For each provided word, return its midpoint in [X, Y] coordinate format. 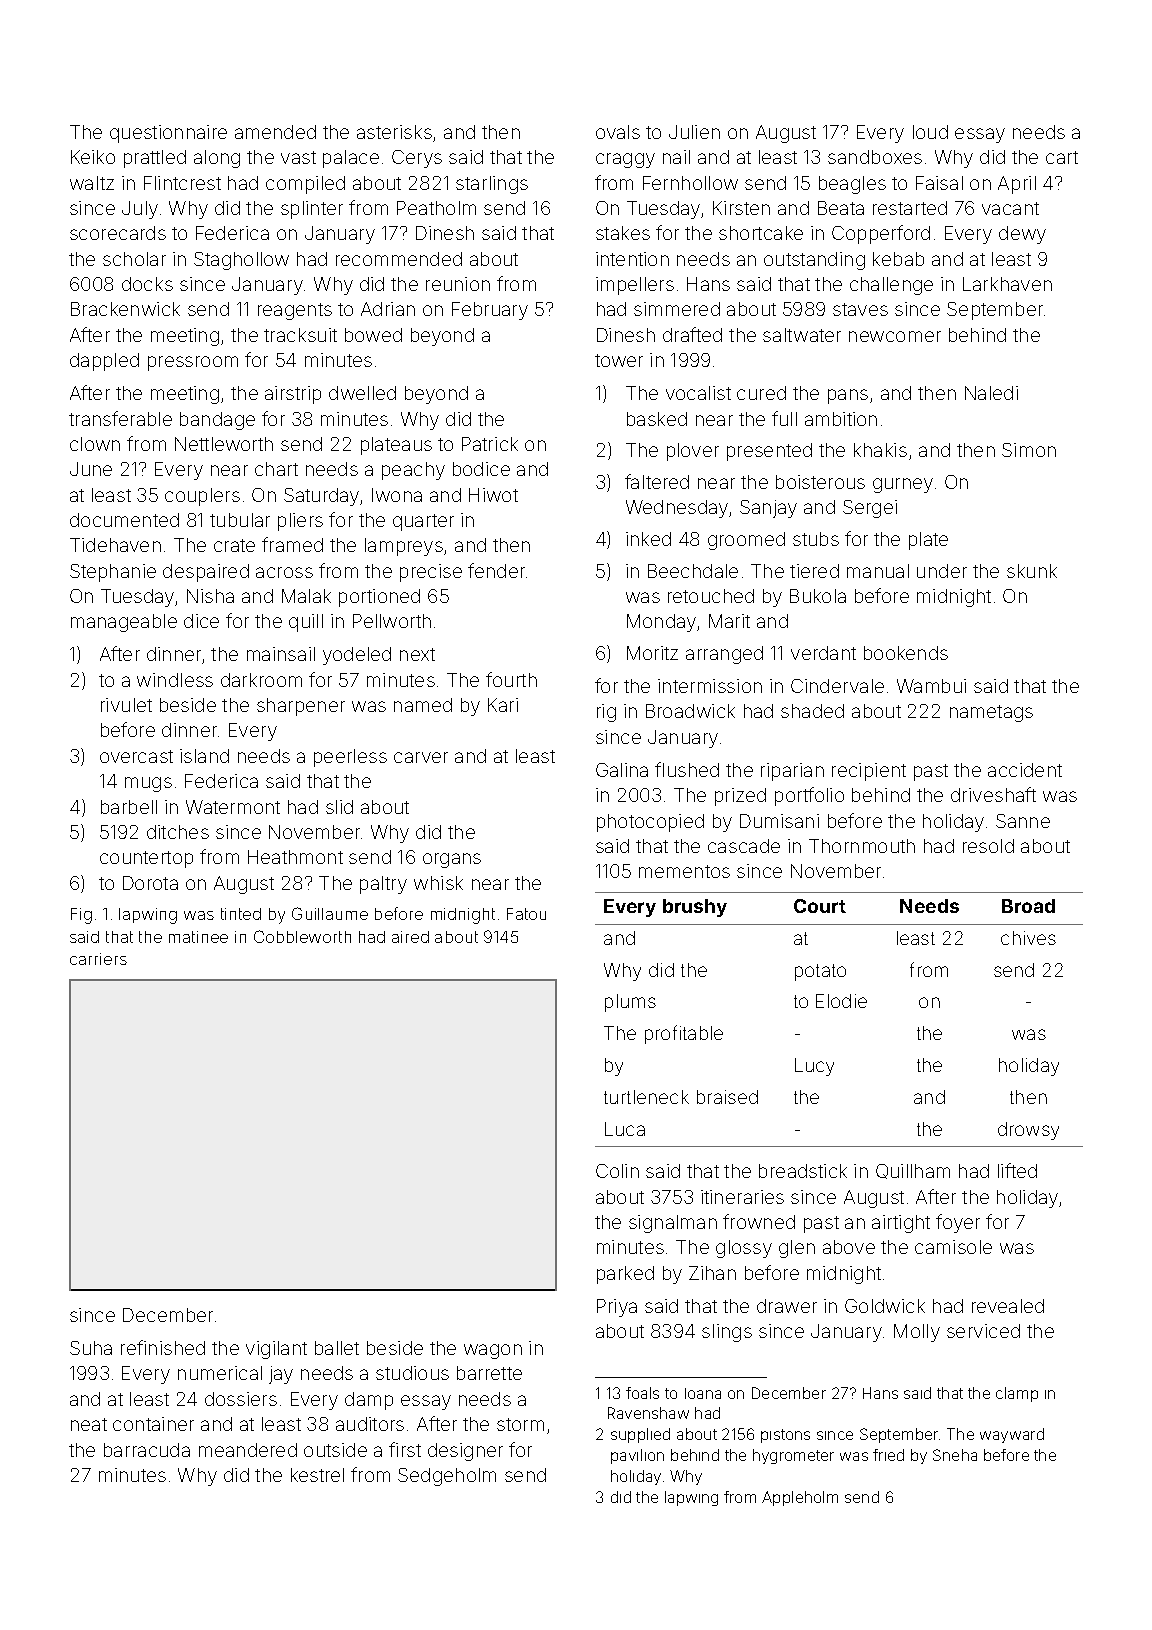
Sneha [955, 1455]
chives [1028, 938]
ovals [618, 132]
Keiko [93, 157]
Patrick [490, 444]
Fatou [526, 914]
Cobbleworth [302, 936]
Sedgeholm [447, 1477]
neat [89, 1424]
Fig [81, 916]
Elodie [841, 1001]
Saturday [321, 497]
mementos [684, 871]
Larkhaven [1007, 284]
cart [1062, 157]
